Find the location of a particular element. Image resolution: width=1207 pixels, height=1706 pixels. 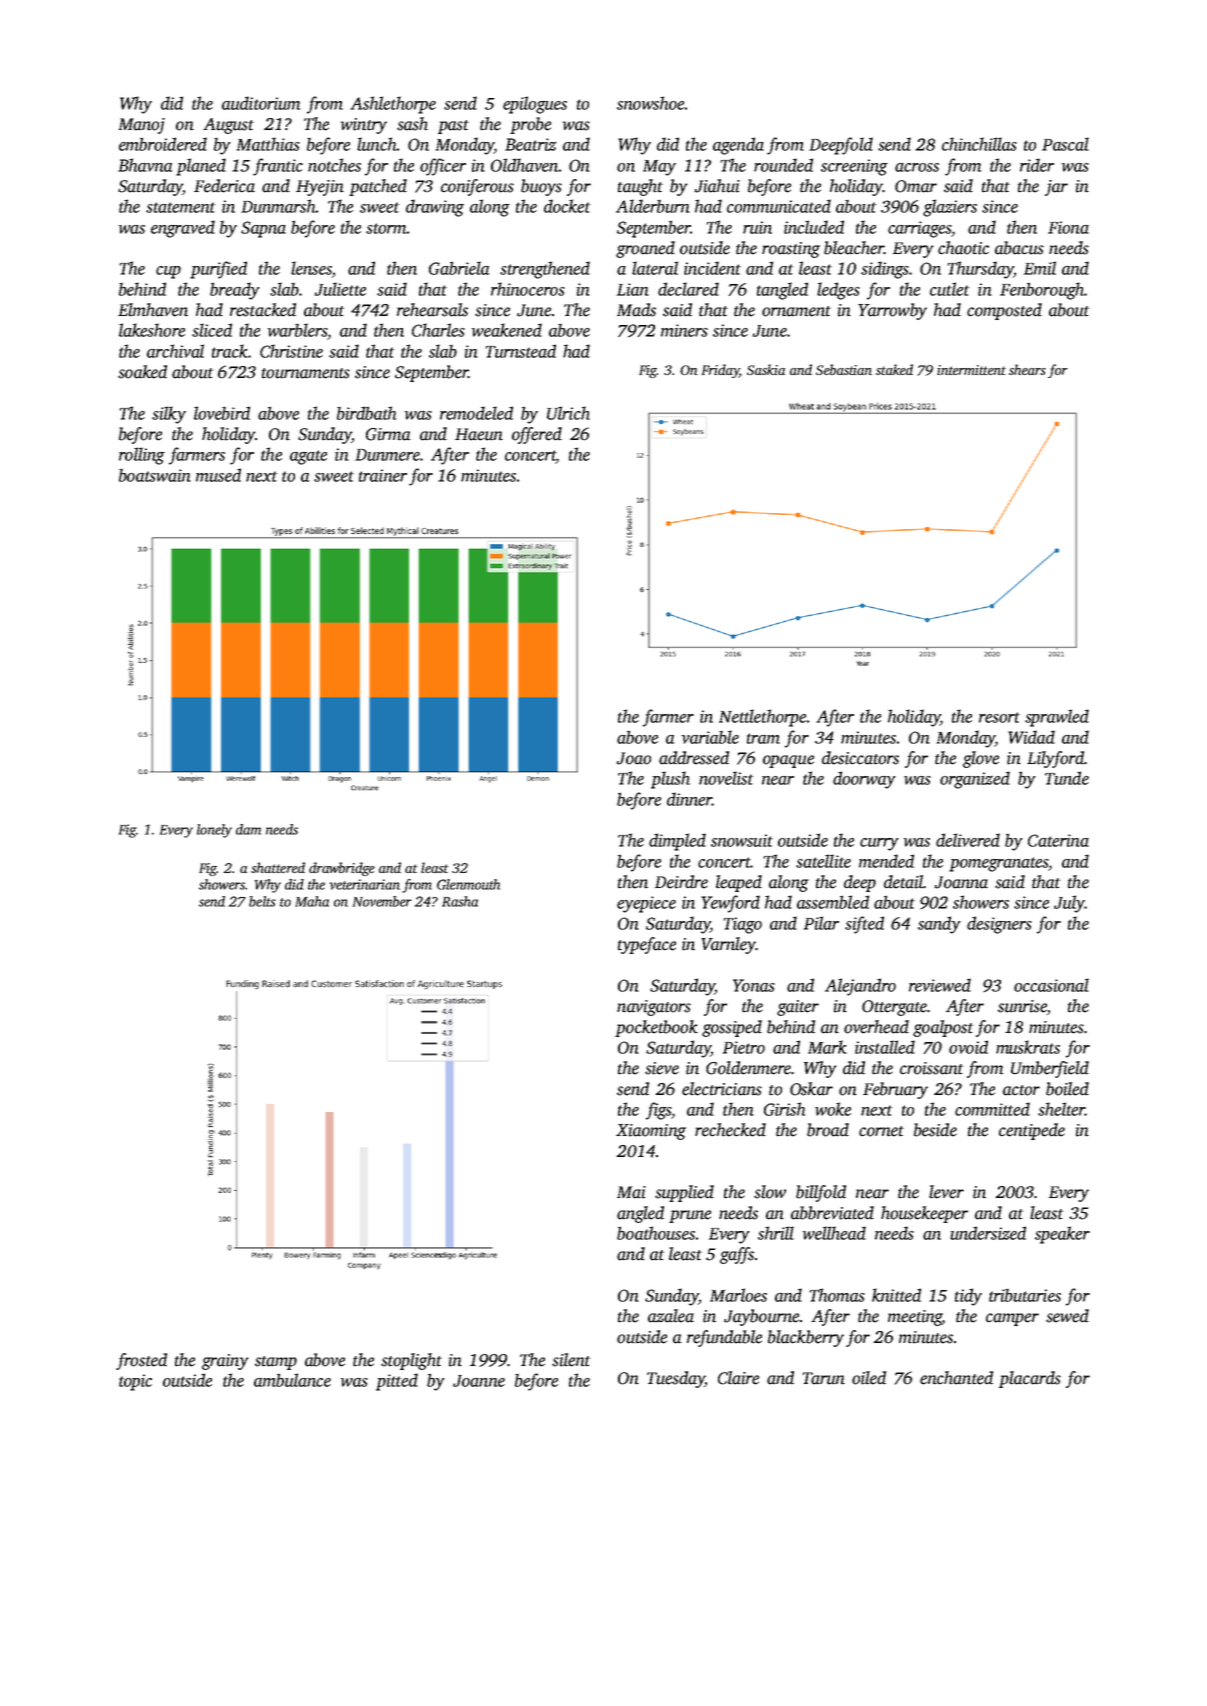

epilogues is located at coordinates (535, 105).
